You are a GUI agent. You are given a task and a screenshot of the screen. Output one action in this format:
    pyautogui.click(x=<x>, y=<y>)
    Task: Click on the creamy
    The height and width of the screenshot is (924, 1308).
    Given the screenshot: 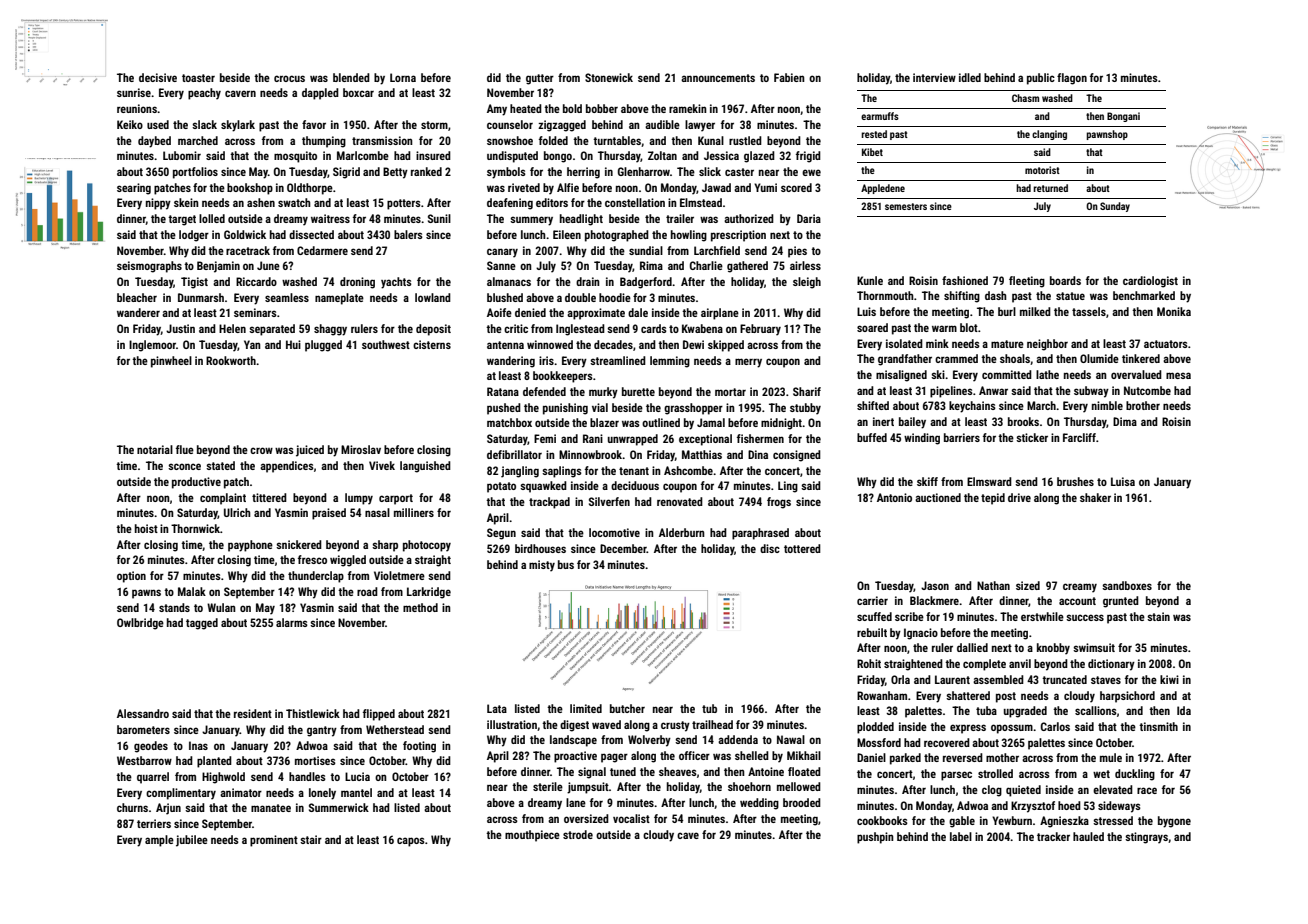 What is the action you would take?
    pyautogui.click(x=1080, y=588)
